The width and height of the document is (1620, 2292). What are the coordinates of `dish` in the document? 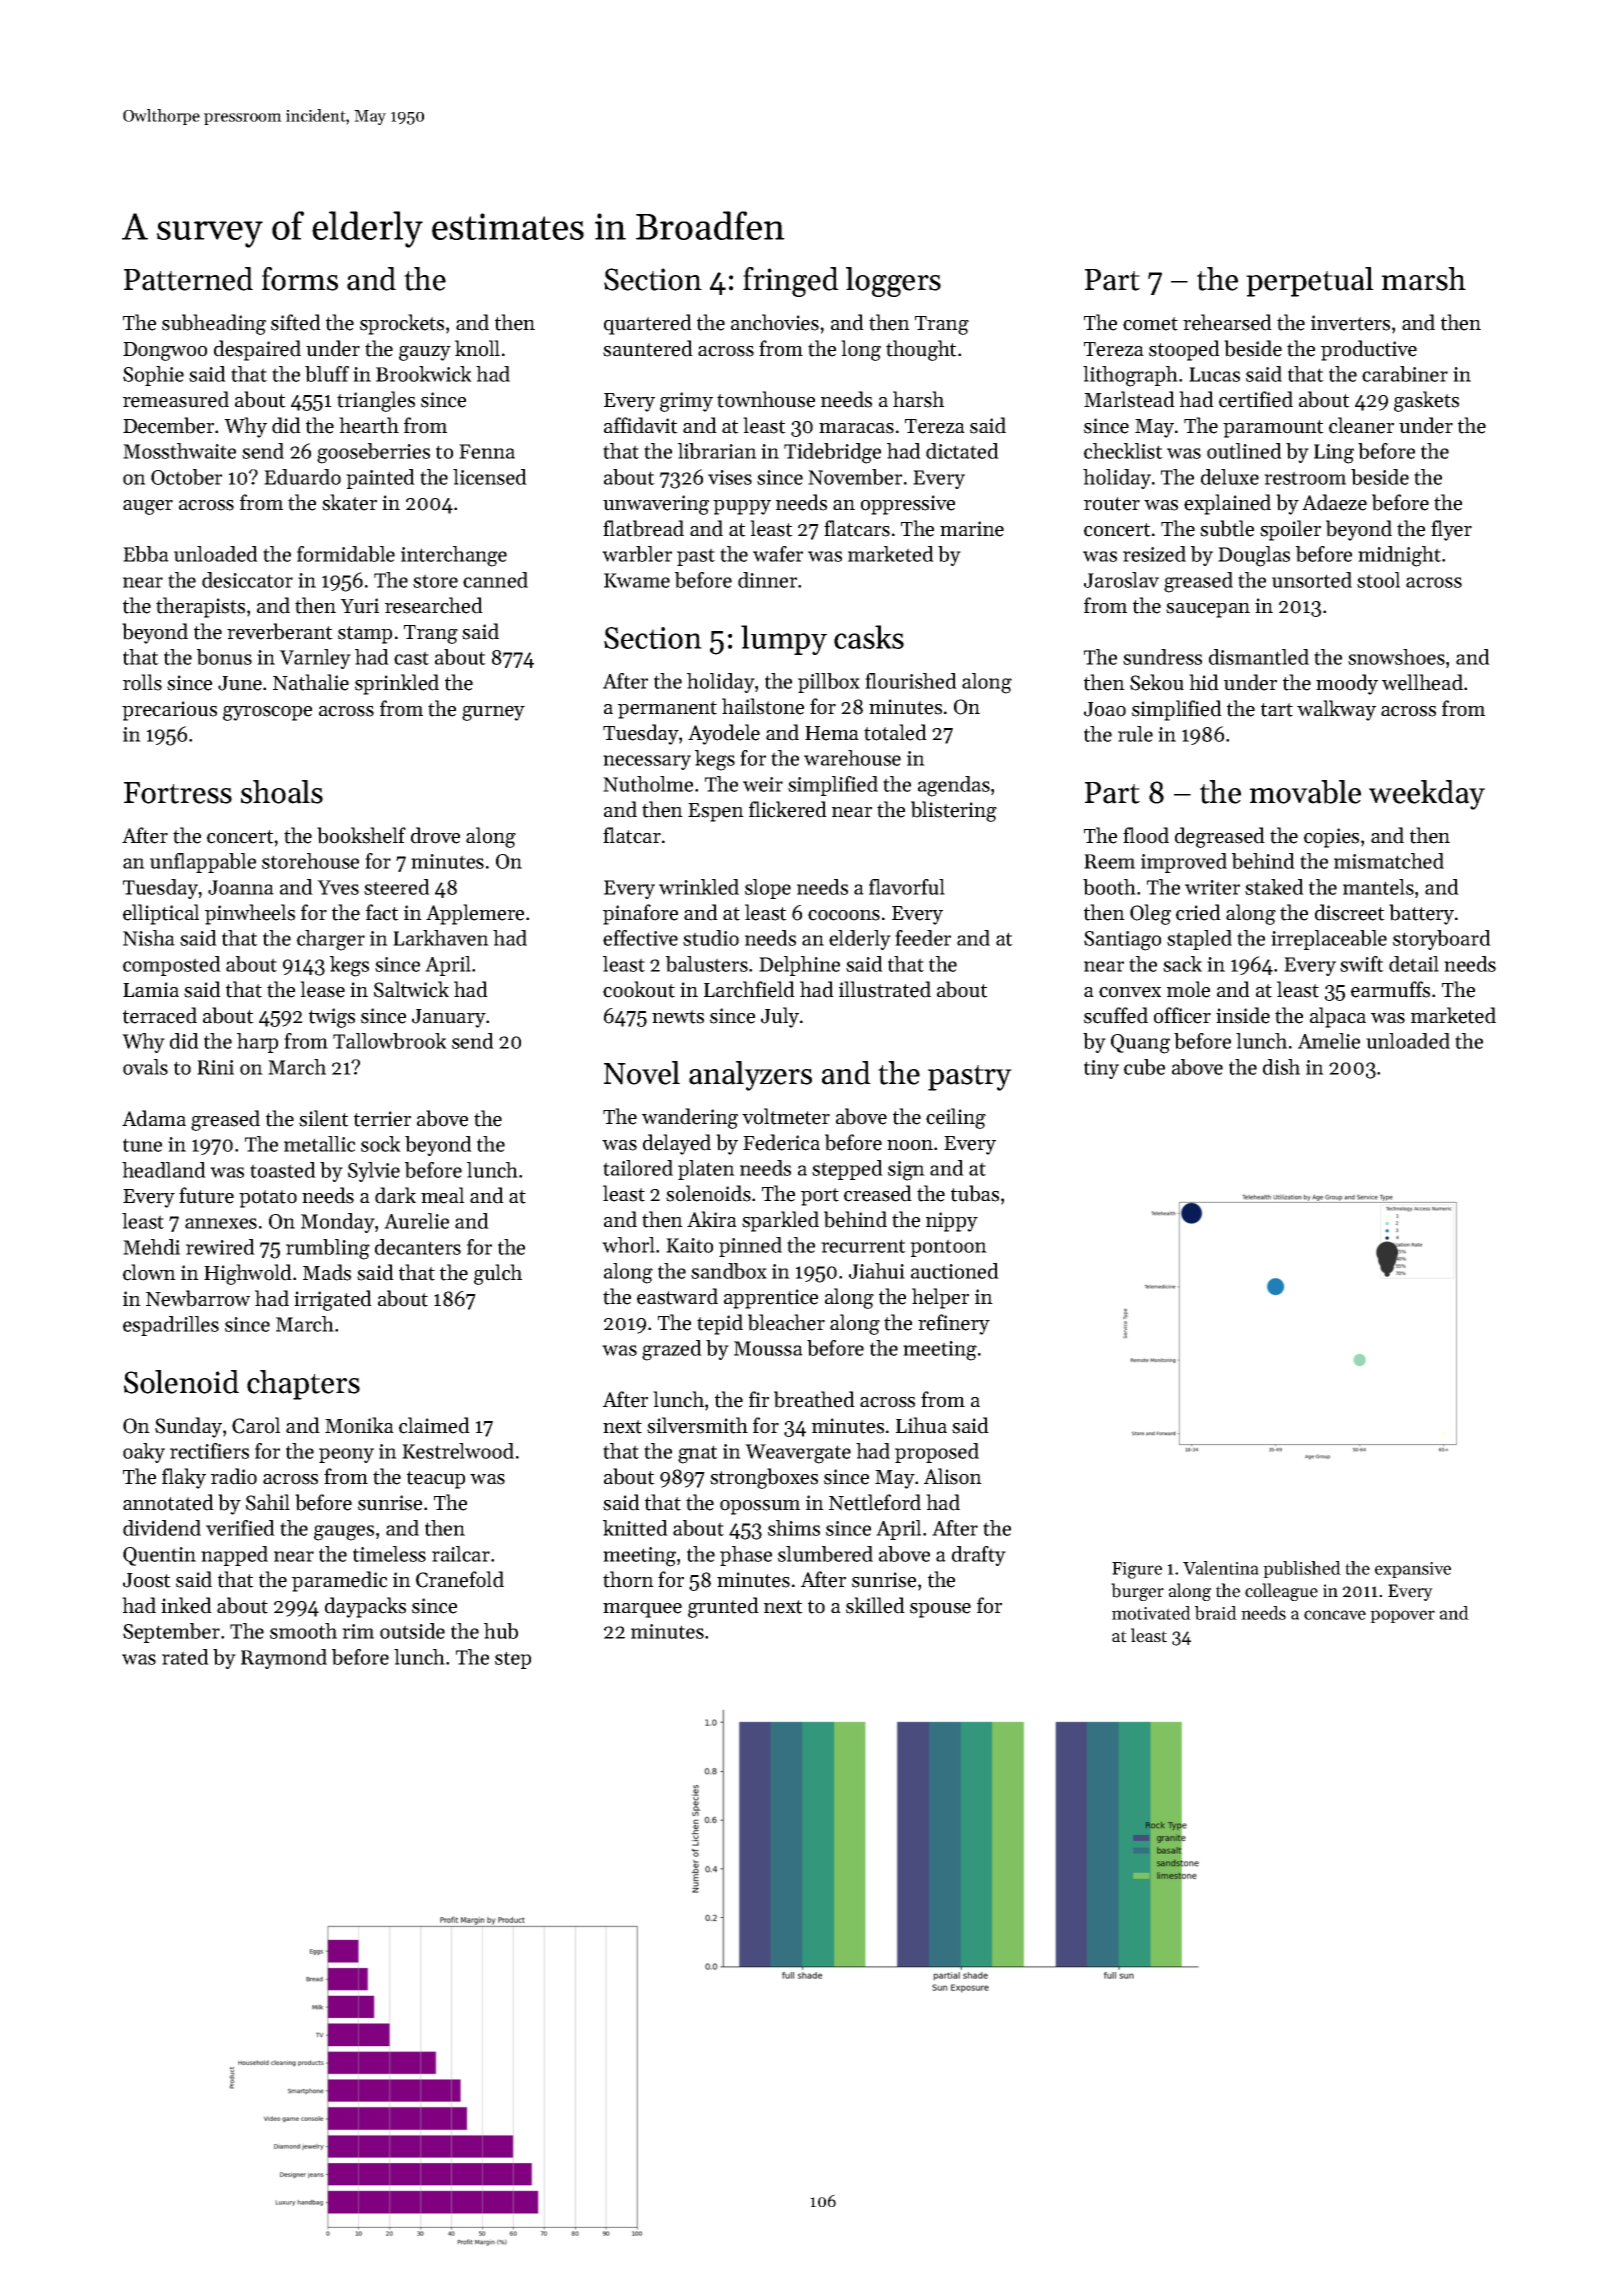 It's located at (1281, 1067).
